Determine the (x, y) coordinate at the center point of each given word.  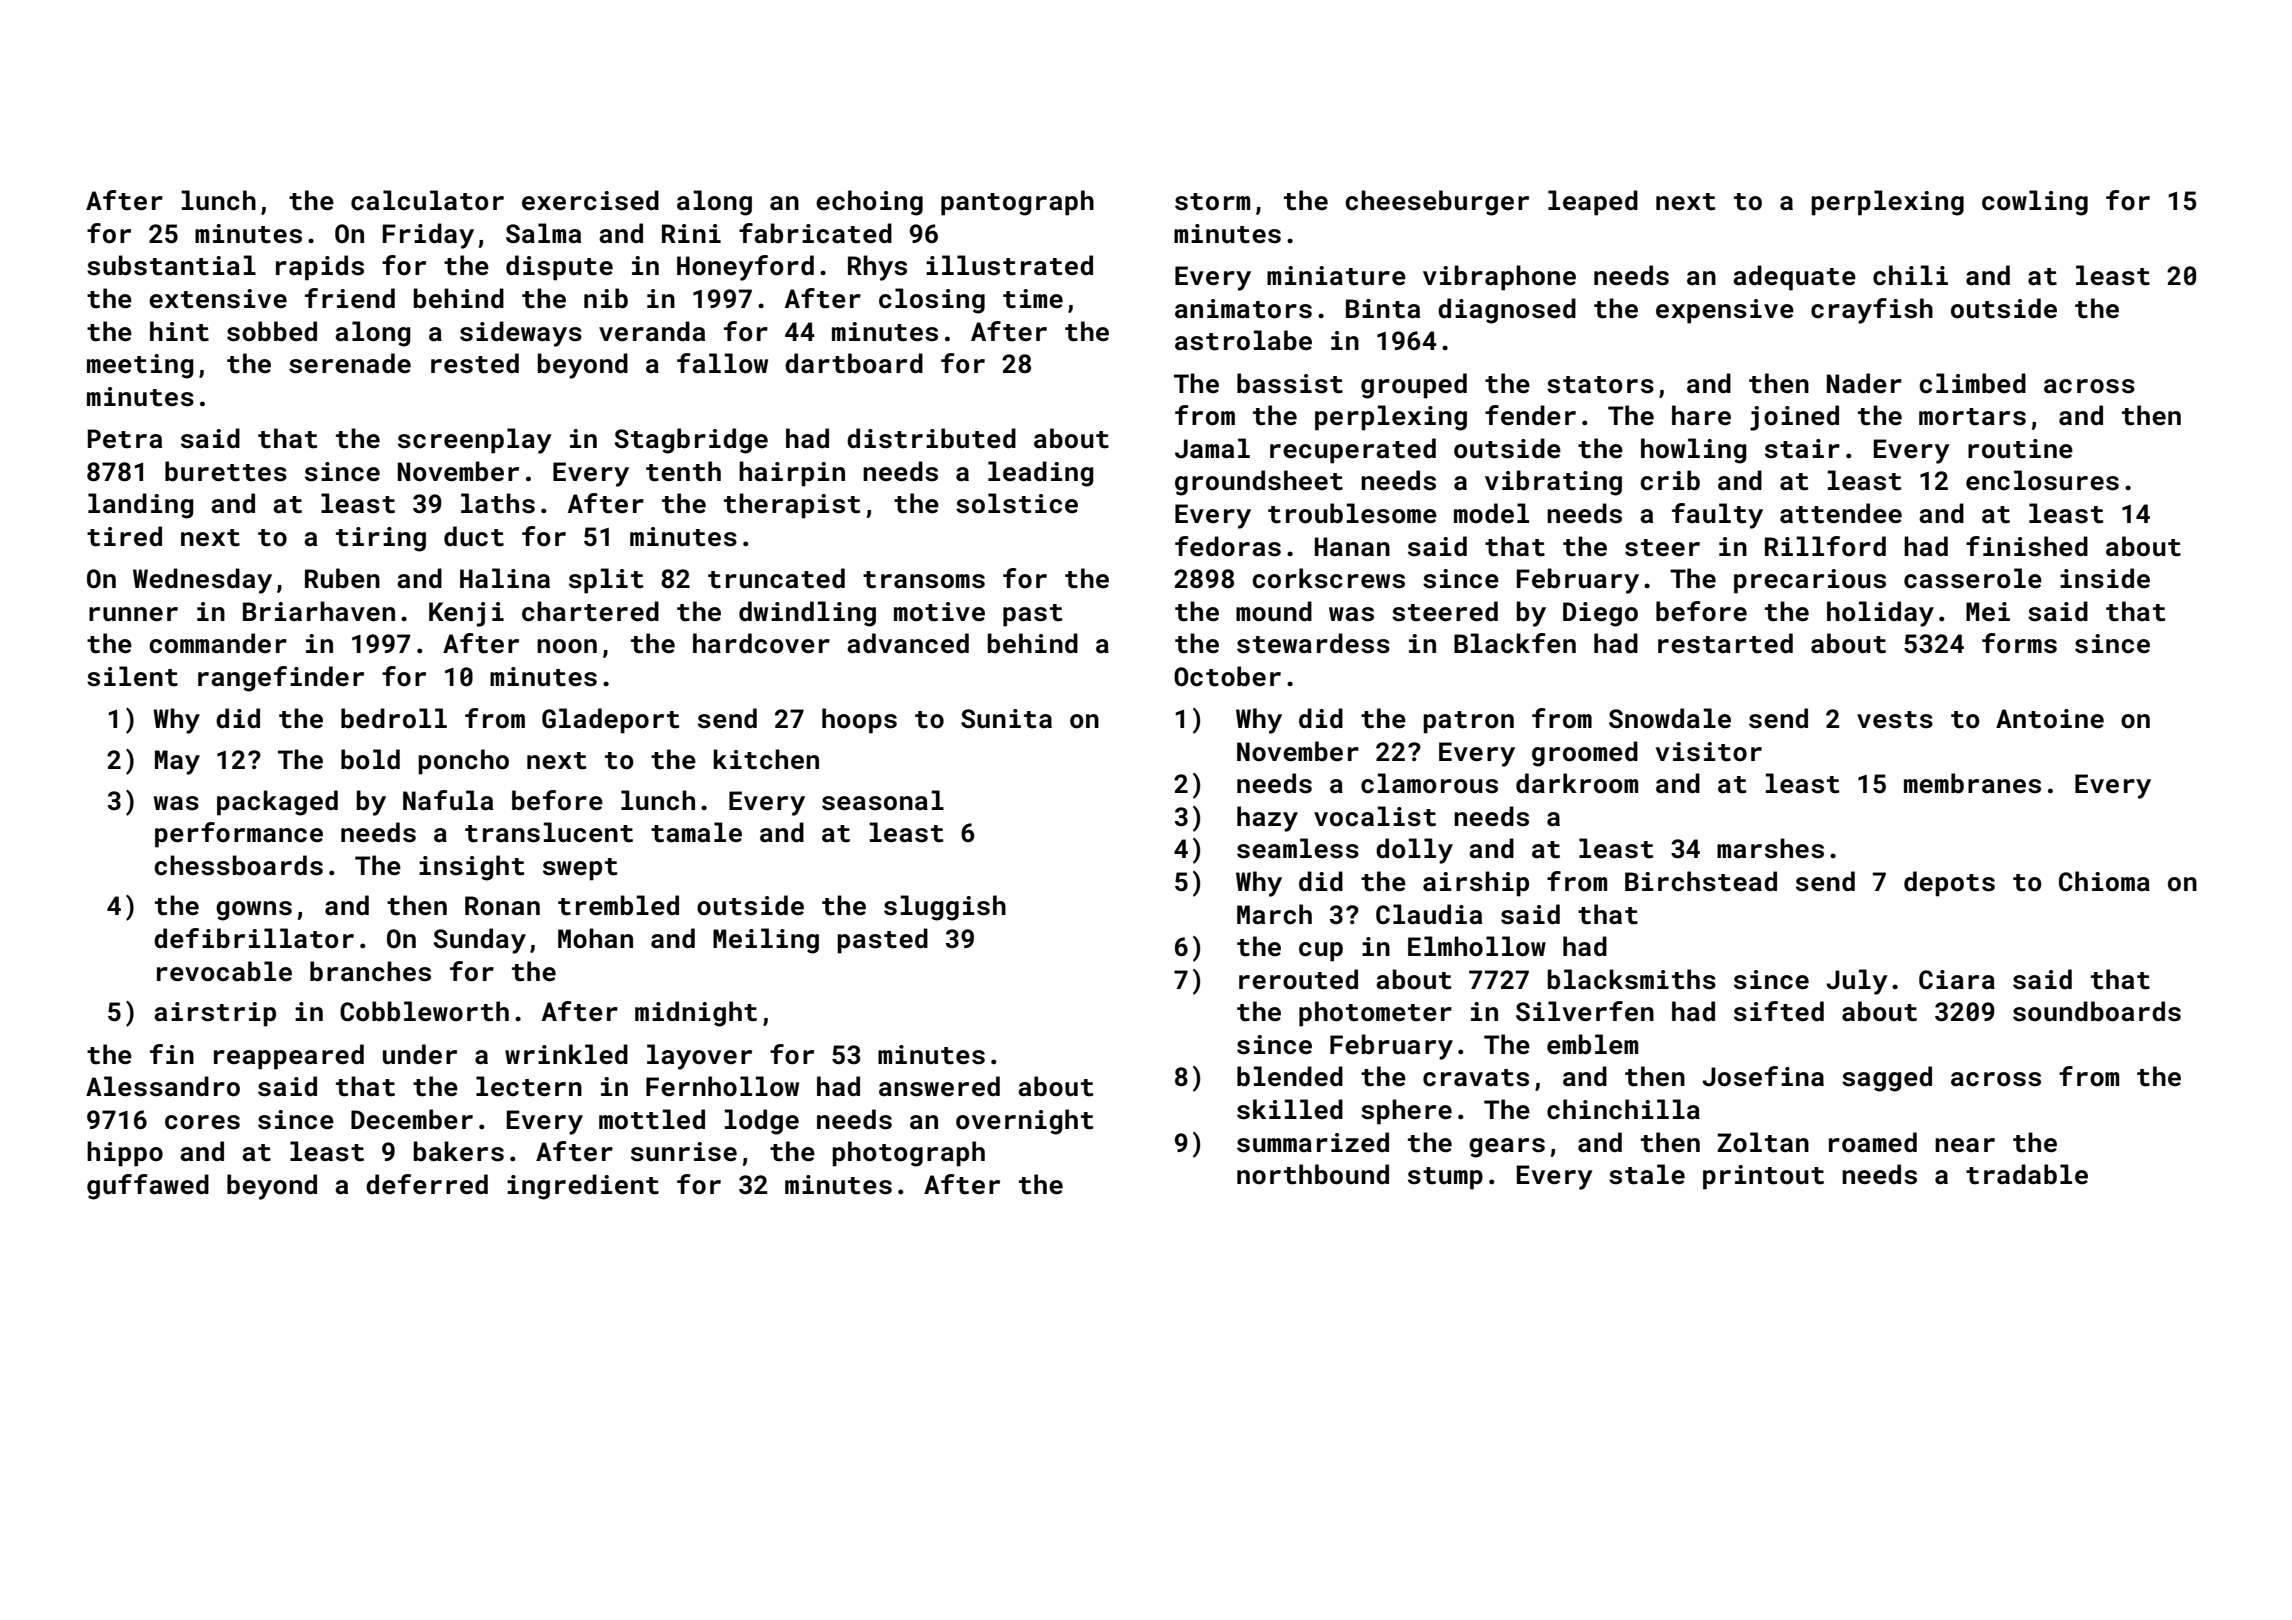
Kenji (466, 614)
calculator (427, 200)
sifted (1779, 1011)
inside (2105, 578)
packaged (277, 803)
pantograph (1017, 203)
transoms (924, 580)
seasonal (883, 800)
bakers (459, 1151)
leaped (1593, 203)
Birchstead (1701, 881)
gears (1507, 1148)
